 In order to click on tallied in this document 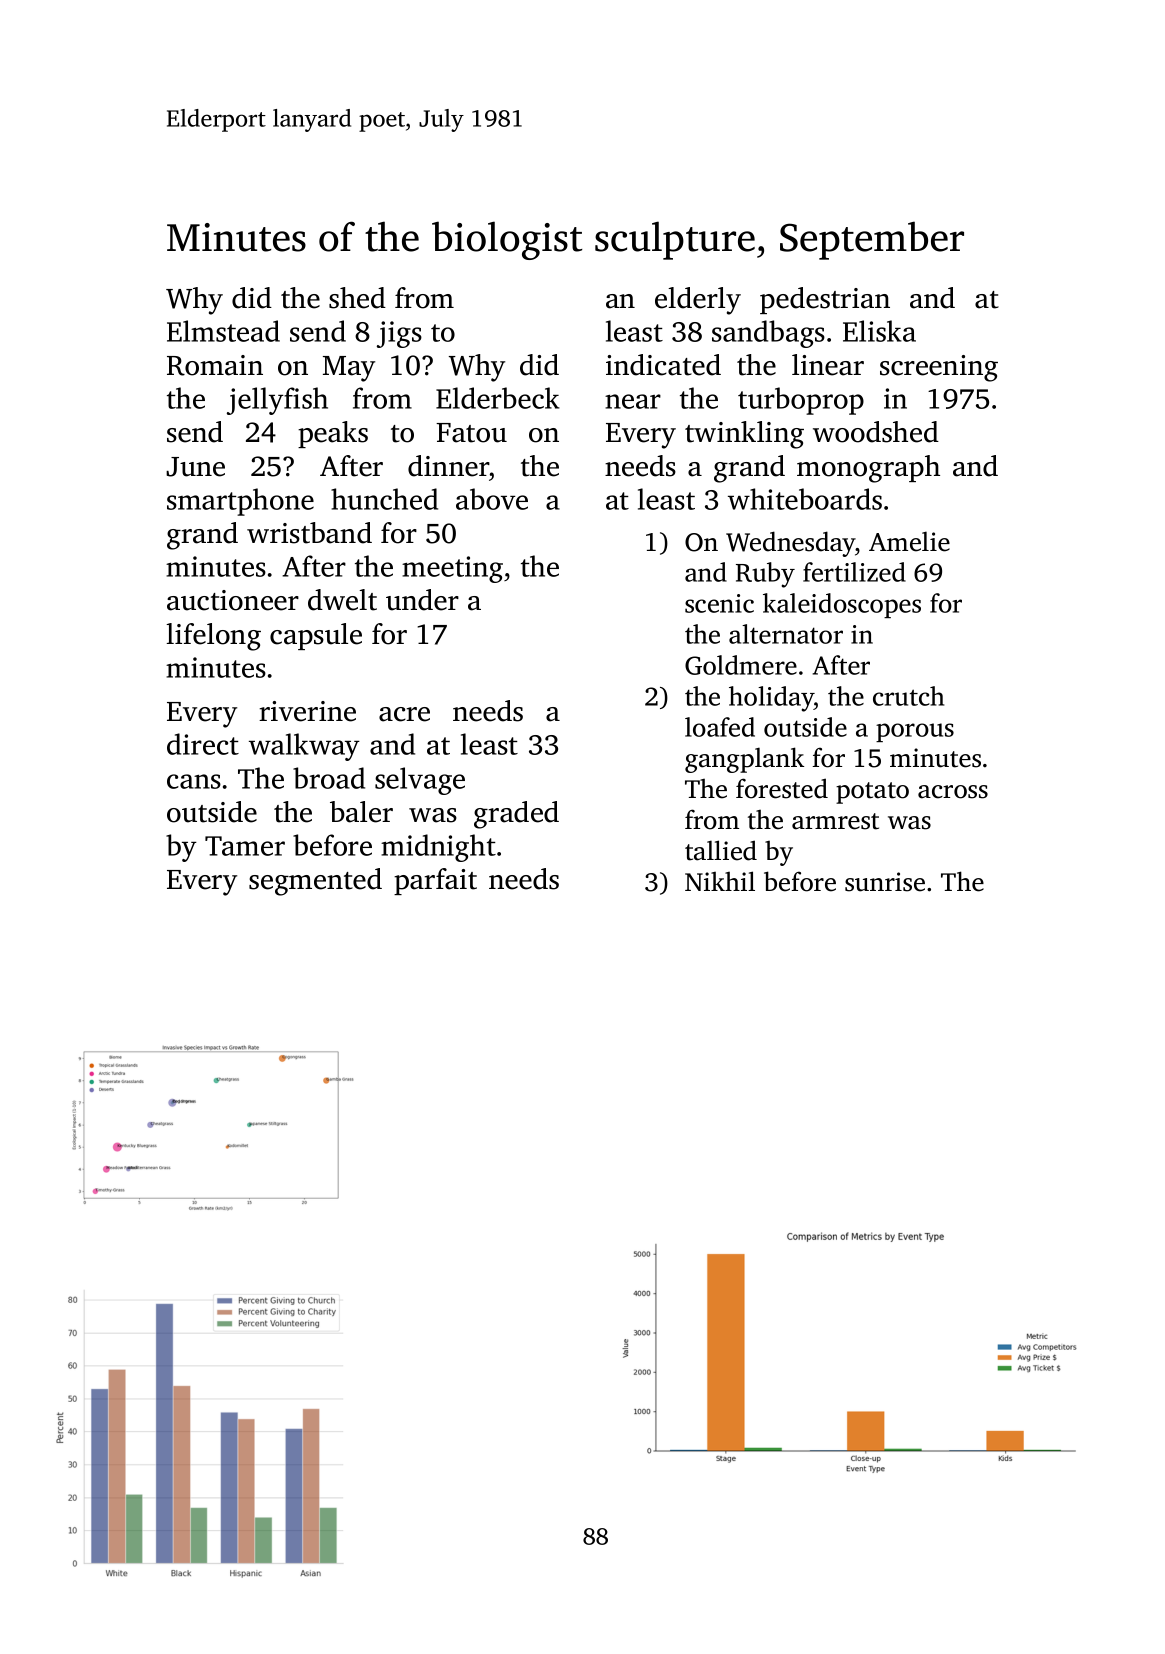, I will do `click(721, 850)`.
